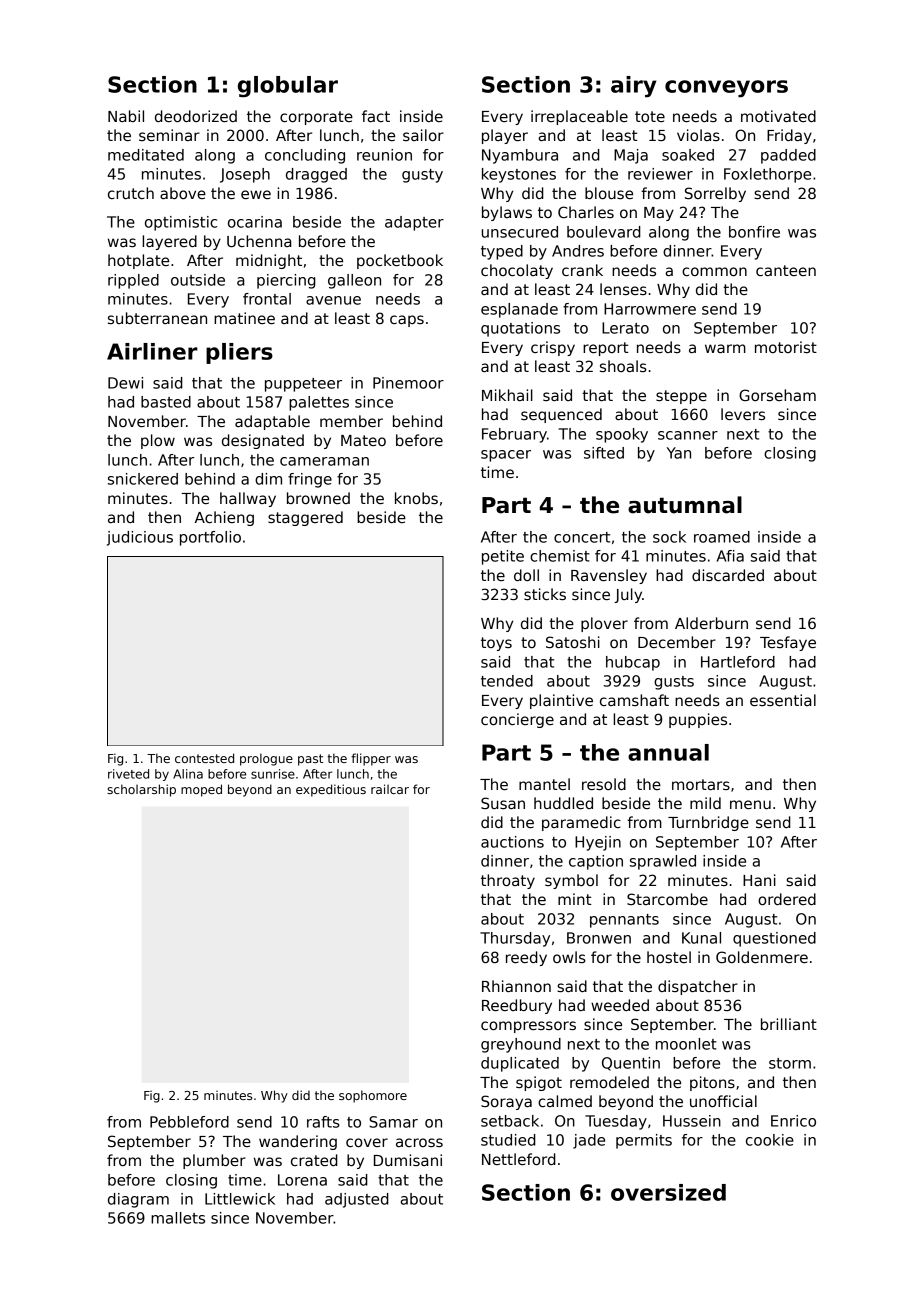  Describe the element at coordinates (323, 1122) in the document. I see `rafts` at that location.
